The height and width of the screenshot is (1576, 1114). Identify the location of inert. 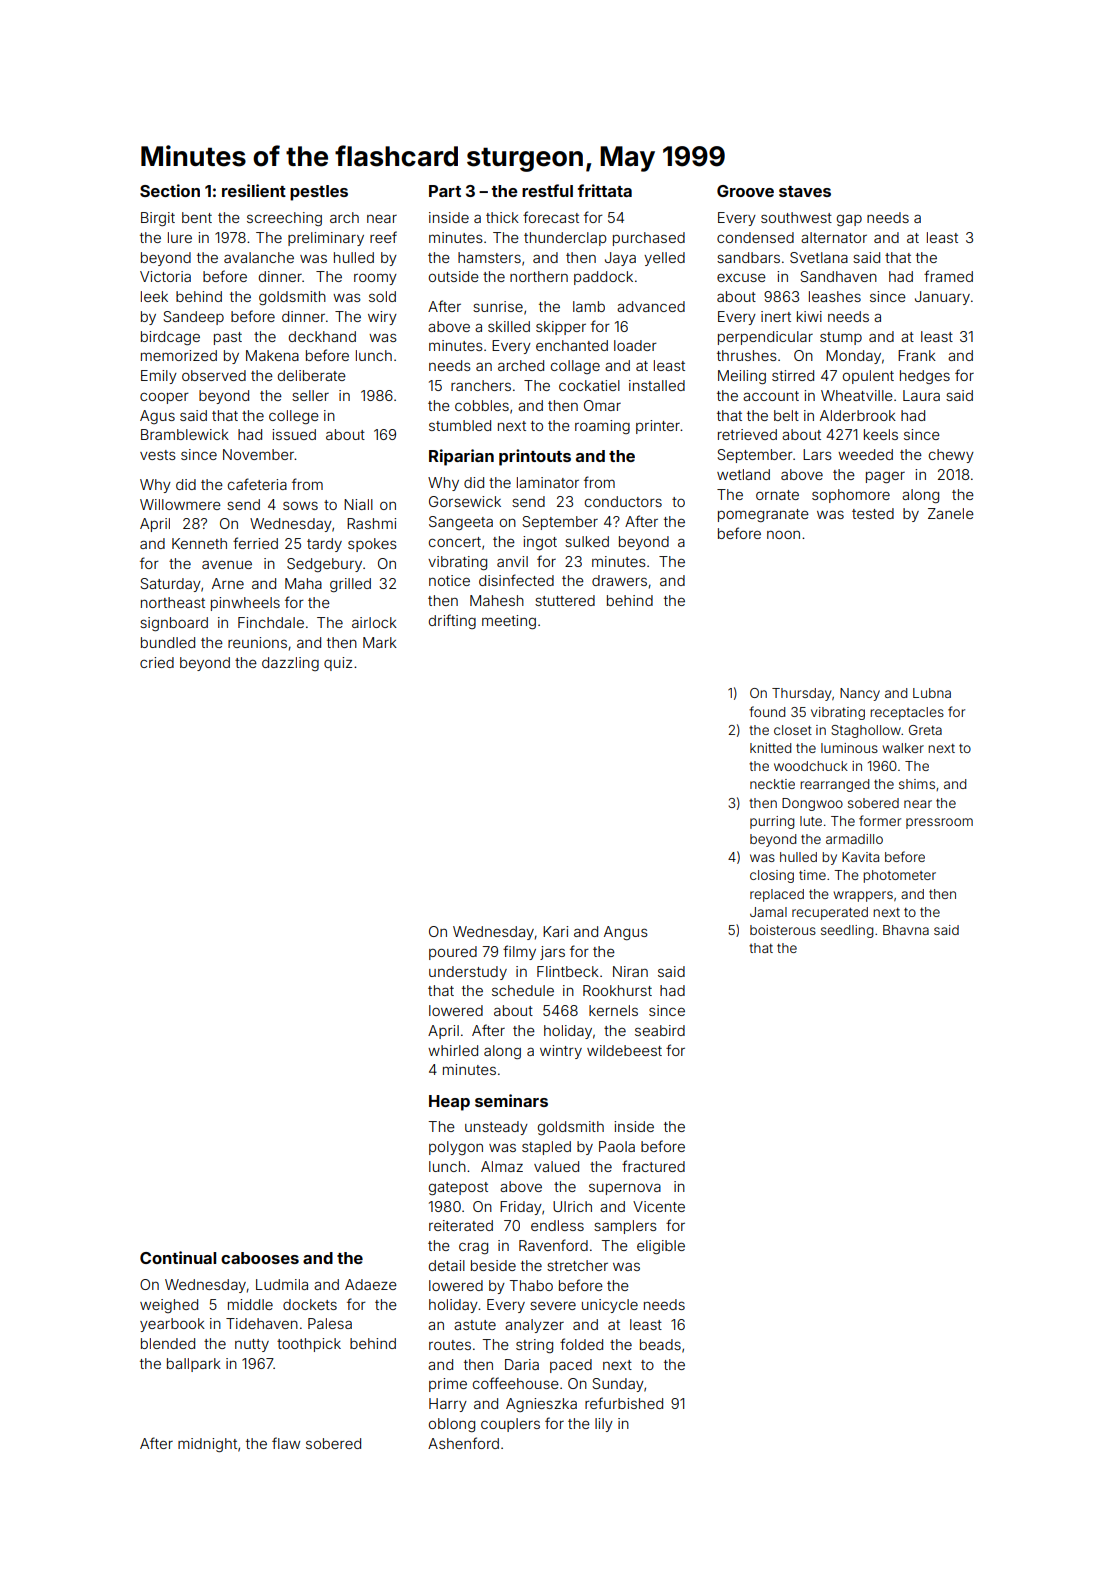
(776, 316).
